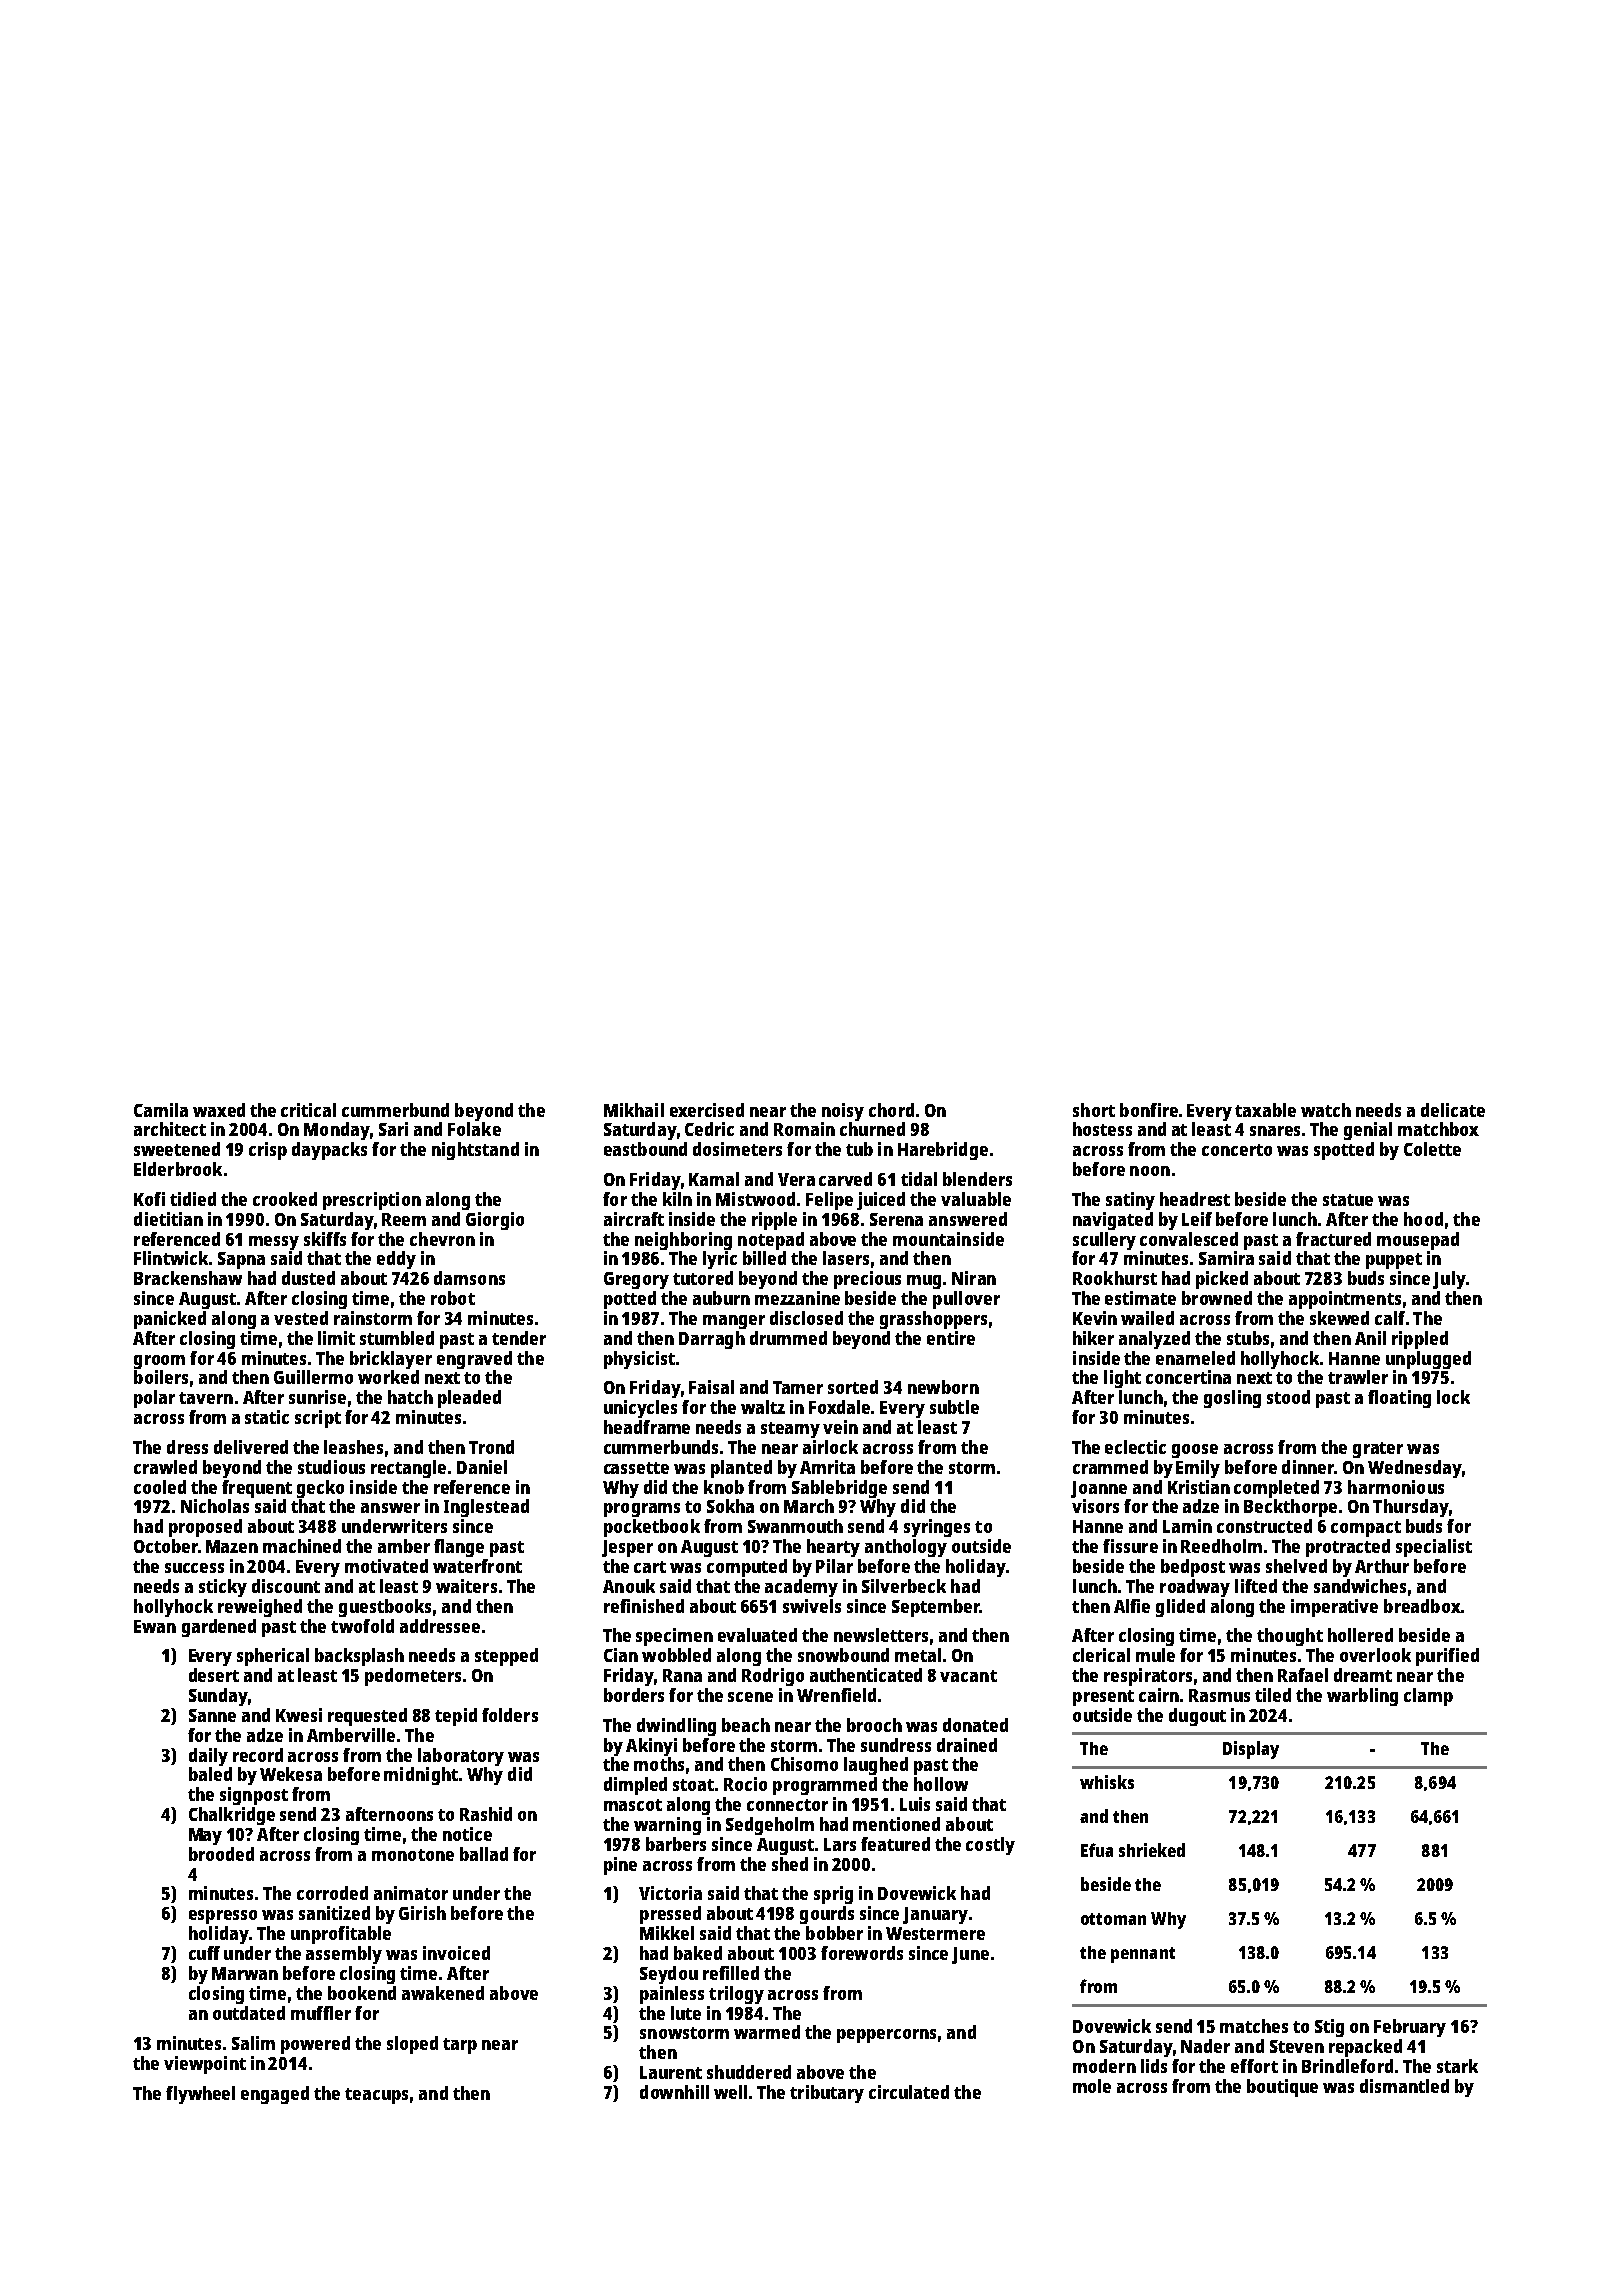  I want to click on damsons, so click(469, 1278).
